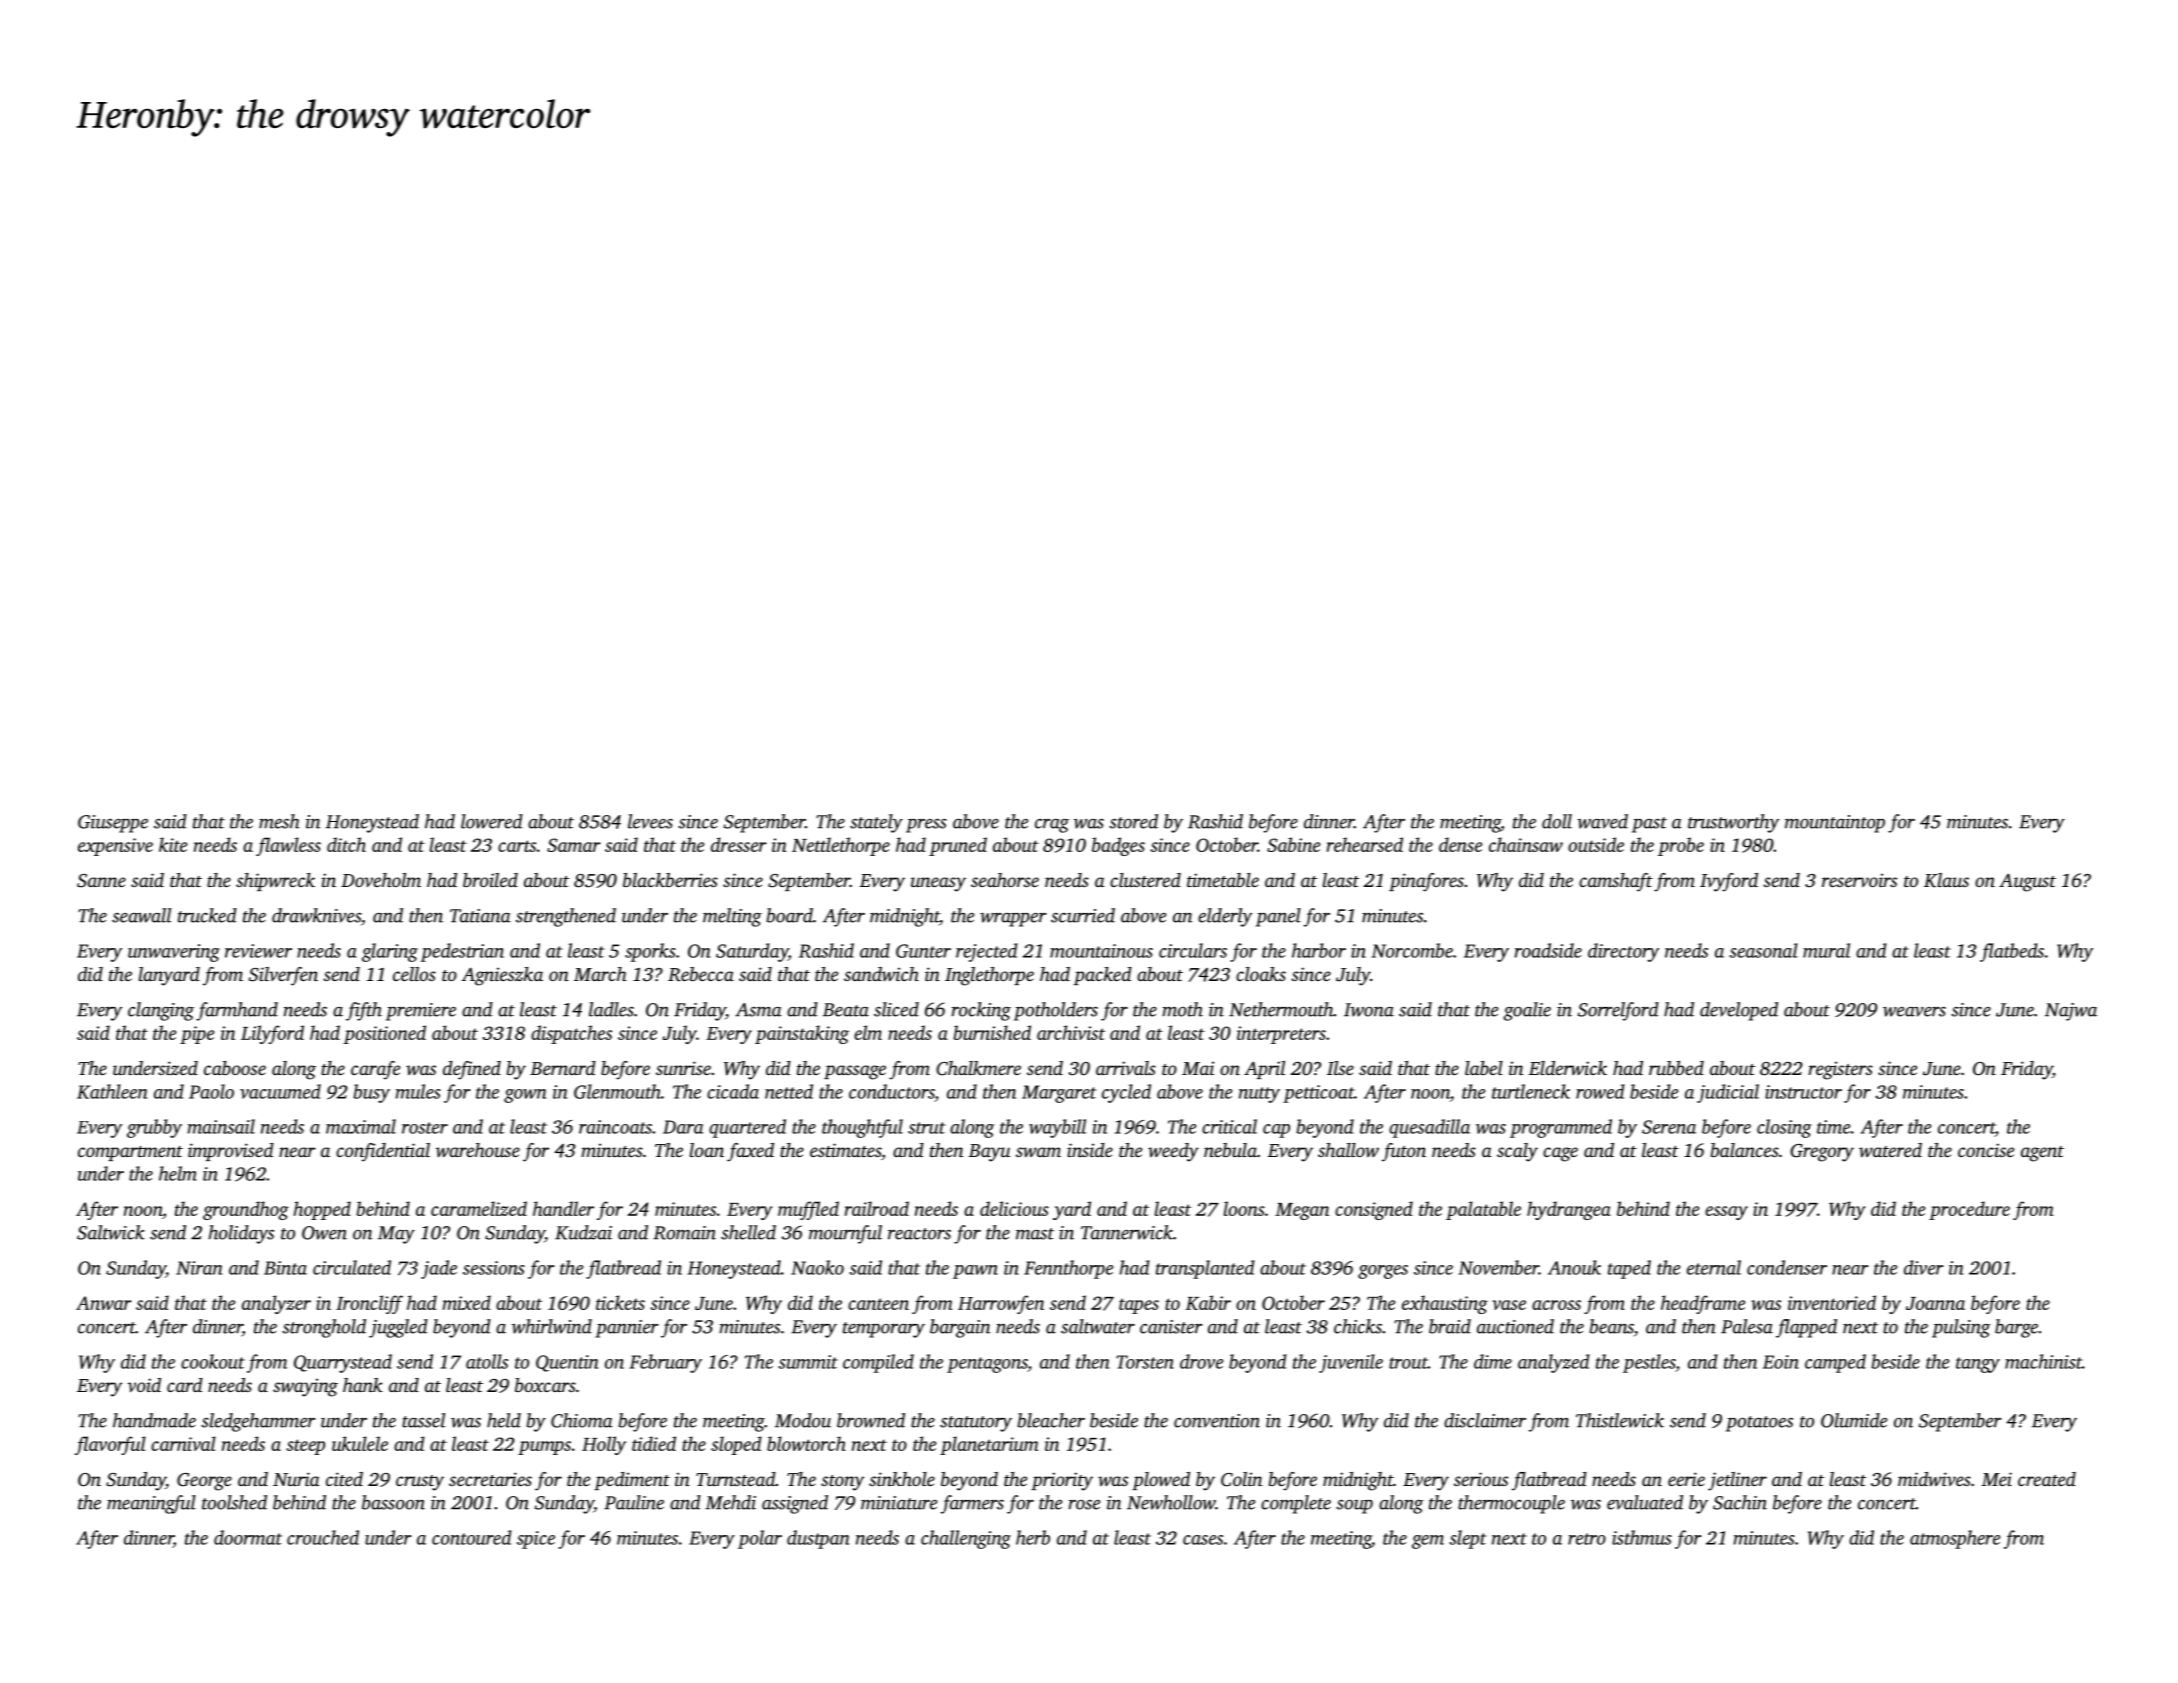  I want to click on rowed, so click(1600, 1091).
